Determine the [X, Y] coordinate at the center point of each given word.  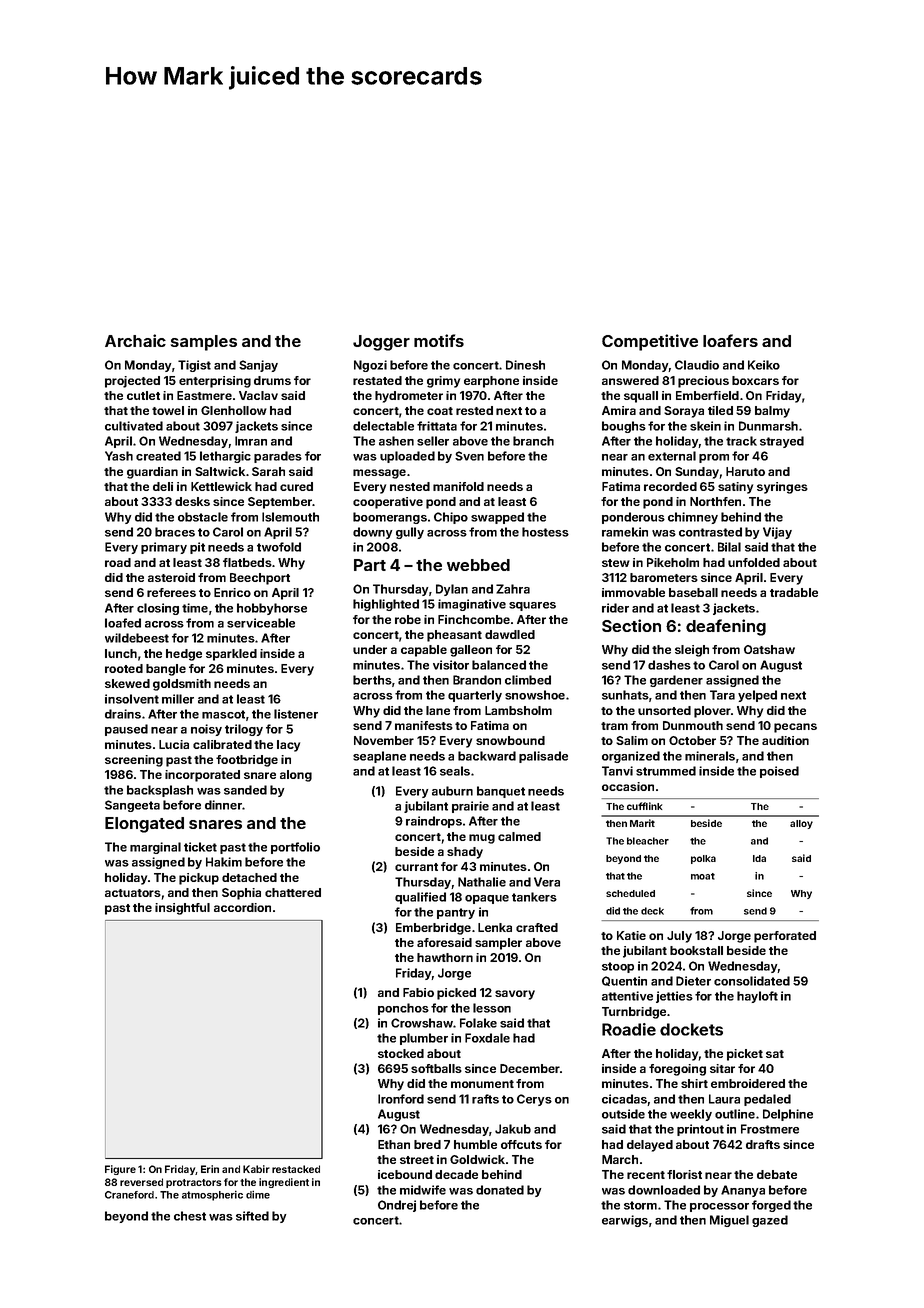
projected [132, 382]
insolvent [132, 699]
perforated [785, 937]
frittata [437, 426]
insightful [182, 909]
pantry [456, 913]
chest [190, 1216]
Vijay [777, 533]
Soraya [684, 412]
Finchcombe [474, 619]
